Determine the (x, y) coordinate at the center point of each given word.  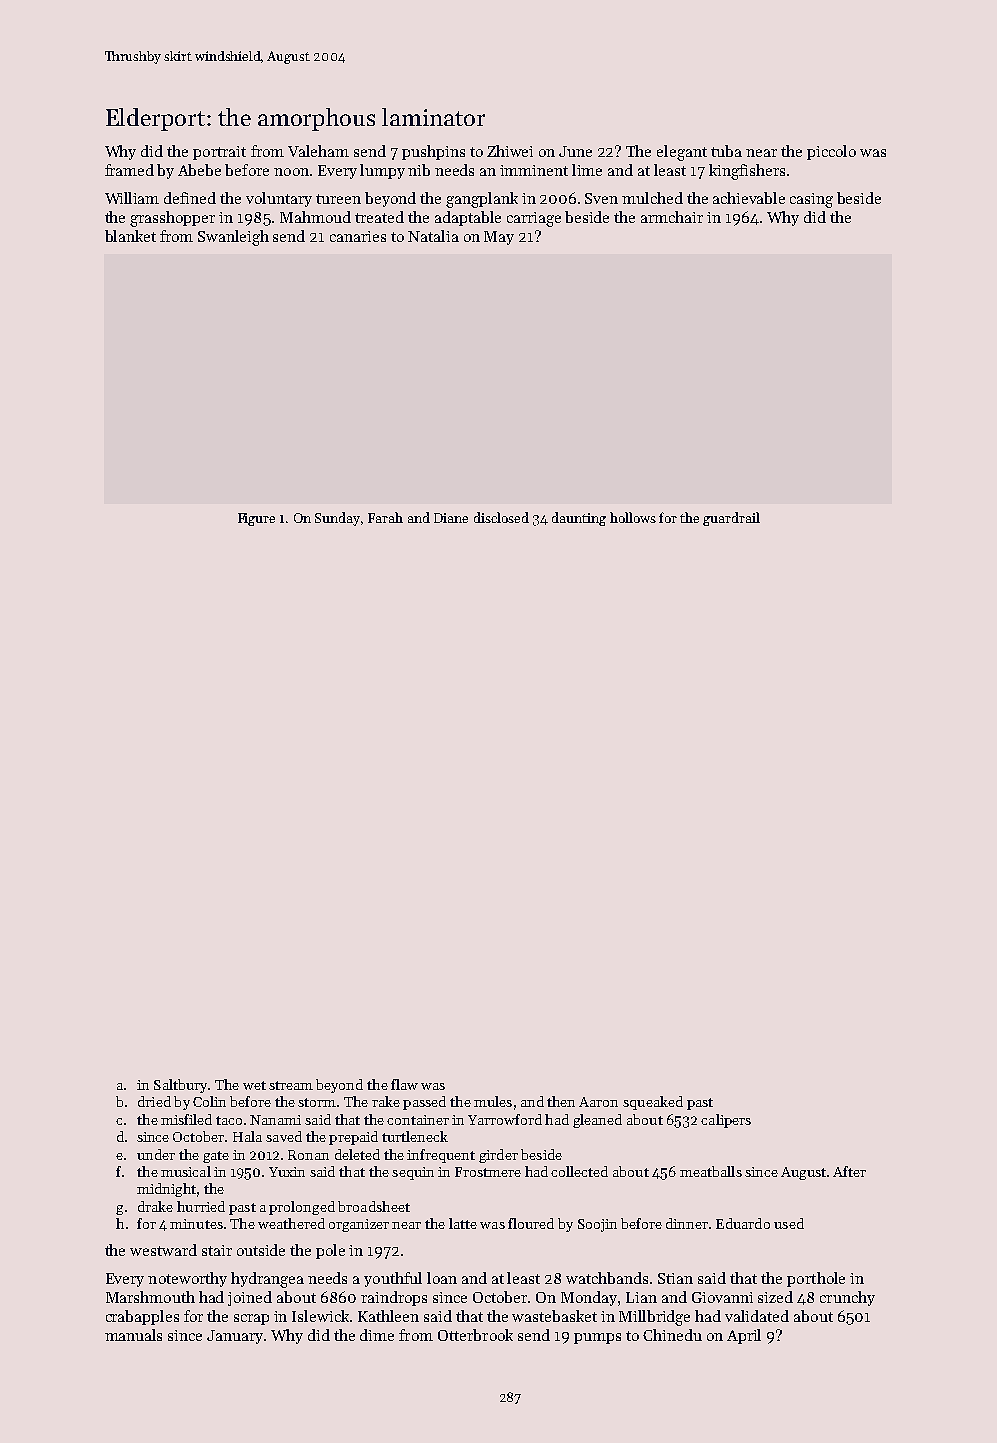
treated (379, 217)
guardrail (731, 519)
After (849, 1171)
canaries (358, 236)
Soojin (597, 1225)
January (235, 1337)
